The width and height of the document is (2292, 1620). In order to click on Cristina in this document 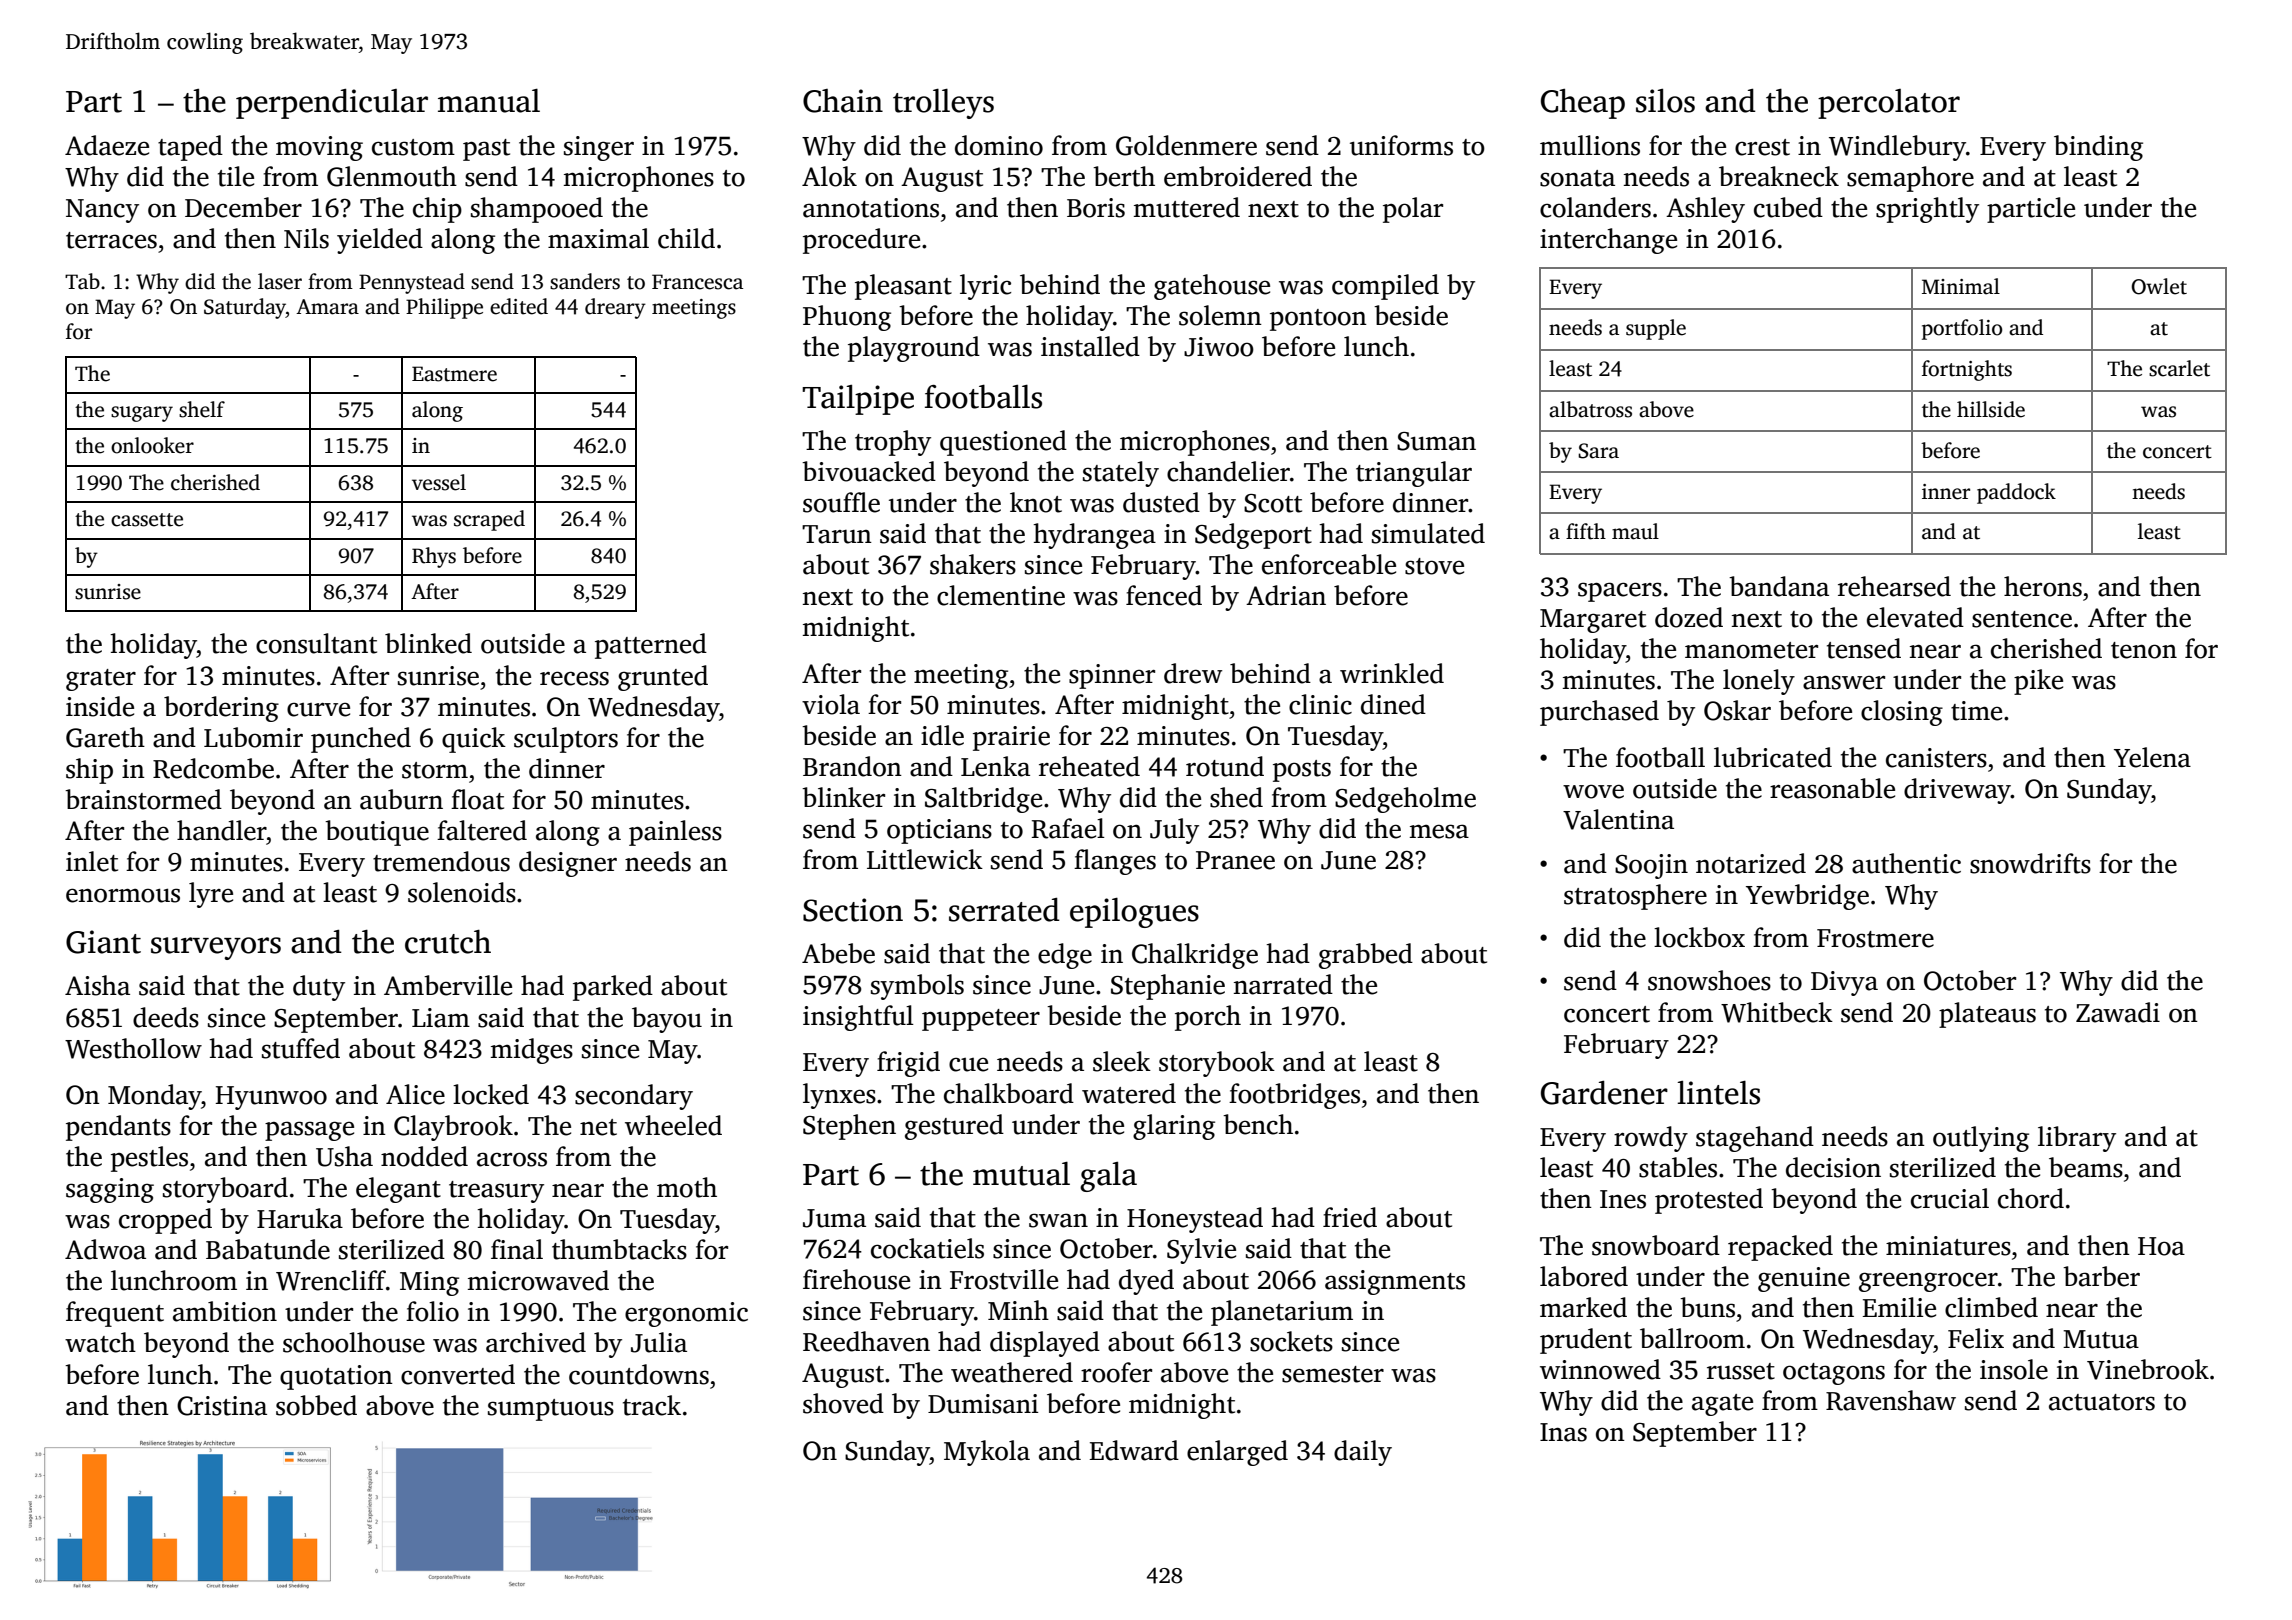, I will do `click(222, 1406)`.
